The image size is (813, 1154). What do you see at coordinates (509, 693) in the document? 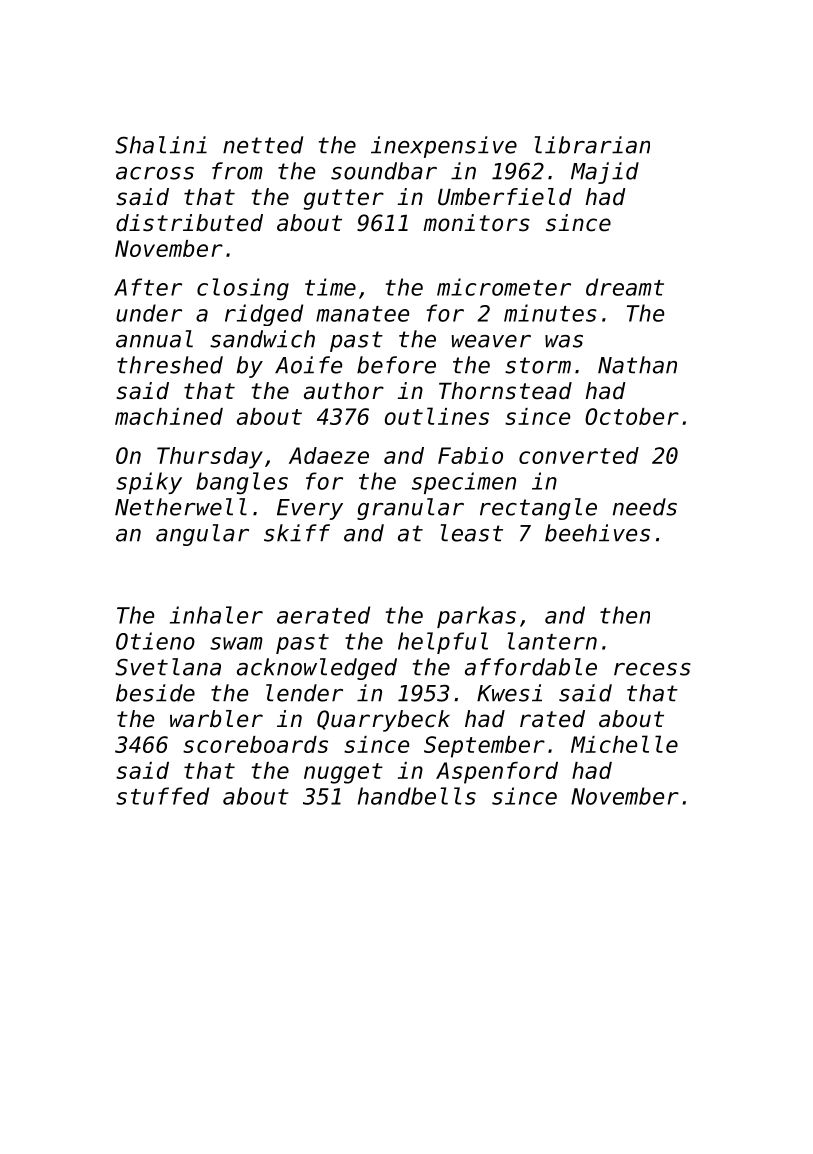
I see `Kwesi` at bounding box center [509, 693].
